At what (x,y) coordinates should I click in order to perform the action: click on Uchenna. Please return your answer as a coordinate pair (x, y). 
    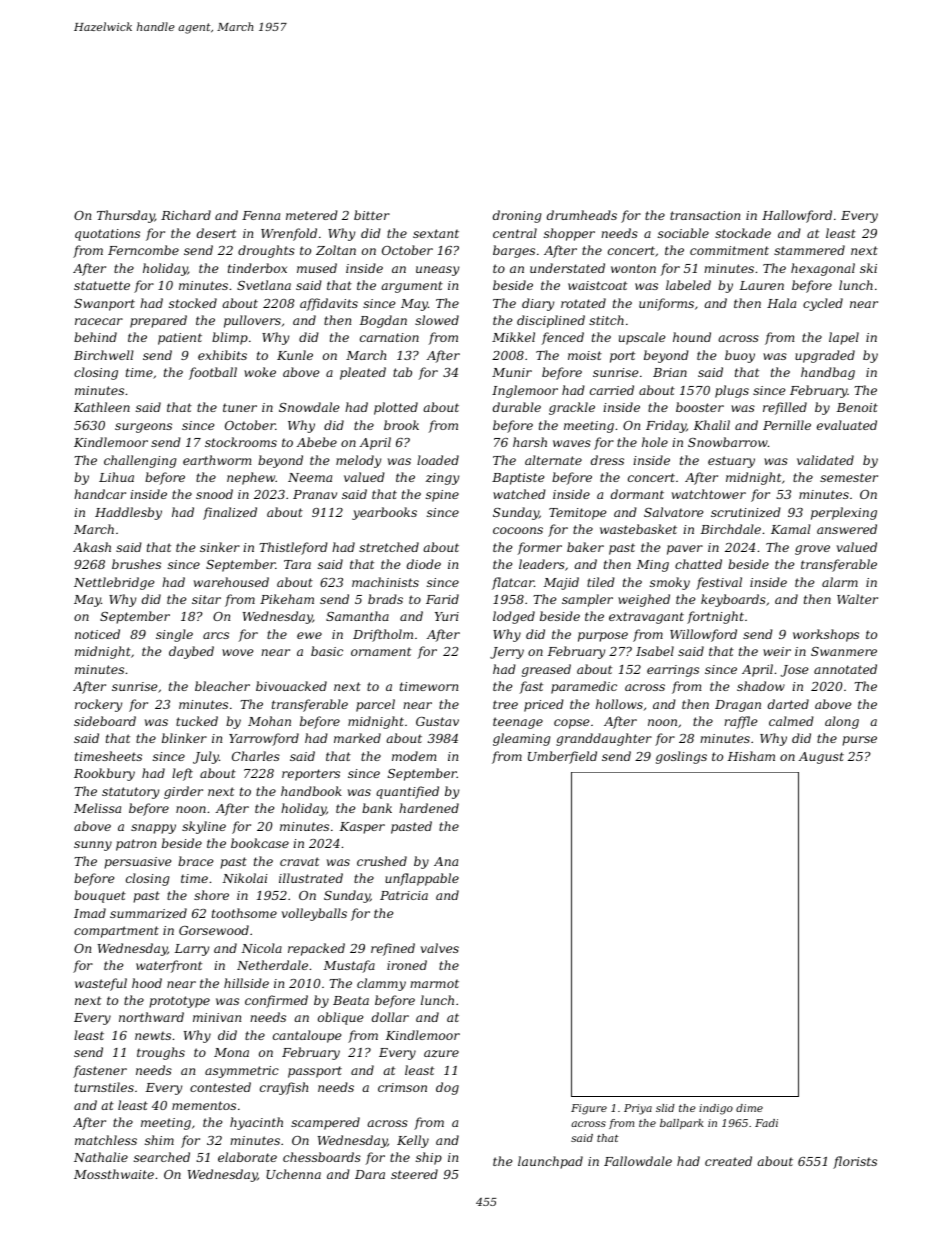
    Looking at the image, I should click on (293, 1174).
